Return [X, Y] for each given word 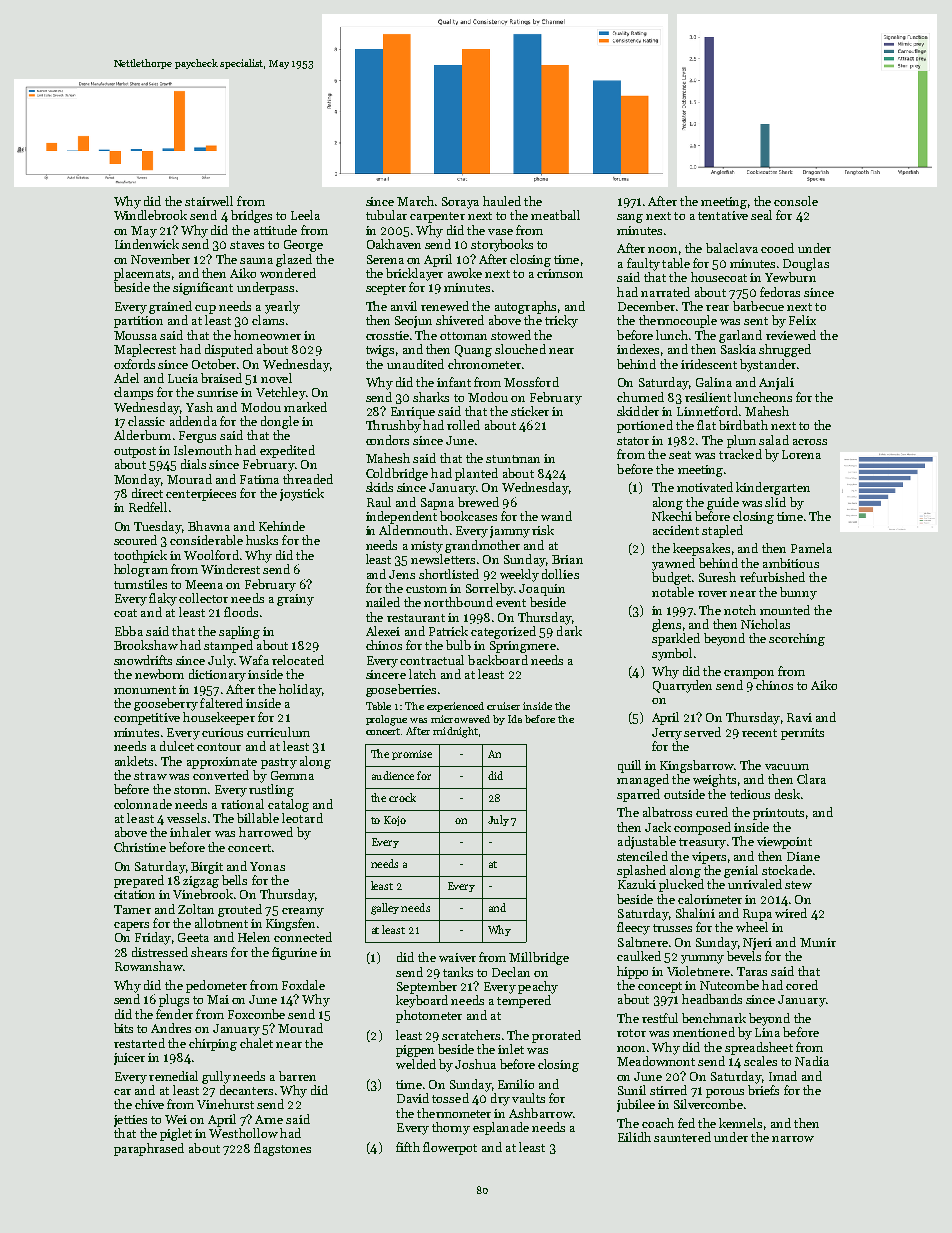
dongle [280, 422]
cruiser [503, 706]
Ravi [799, 717]
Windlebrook [150, 215]
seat [680, 455]
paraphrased [149, 1149]
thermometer [454, 1113]
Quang [473, 351]
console [796, 201]
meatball [555, 215]
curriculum [278, 732]
